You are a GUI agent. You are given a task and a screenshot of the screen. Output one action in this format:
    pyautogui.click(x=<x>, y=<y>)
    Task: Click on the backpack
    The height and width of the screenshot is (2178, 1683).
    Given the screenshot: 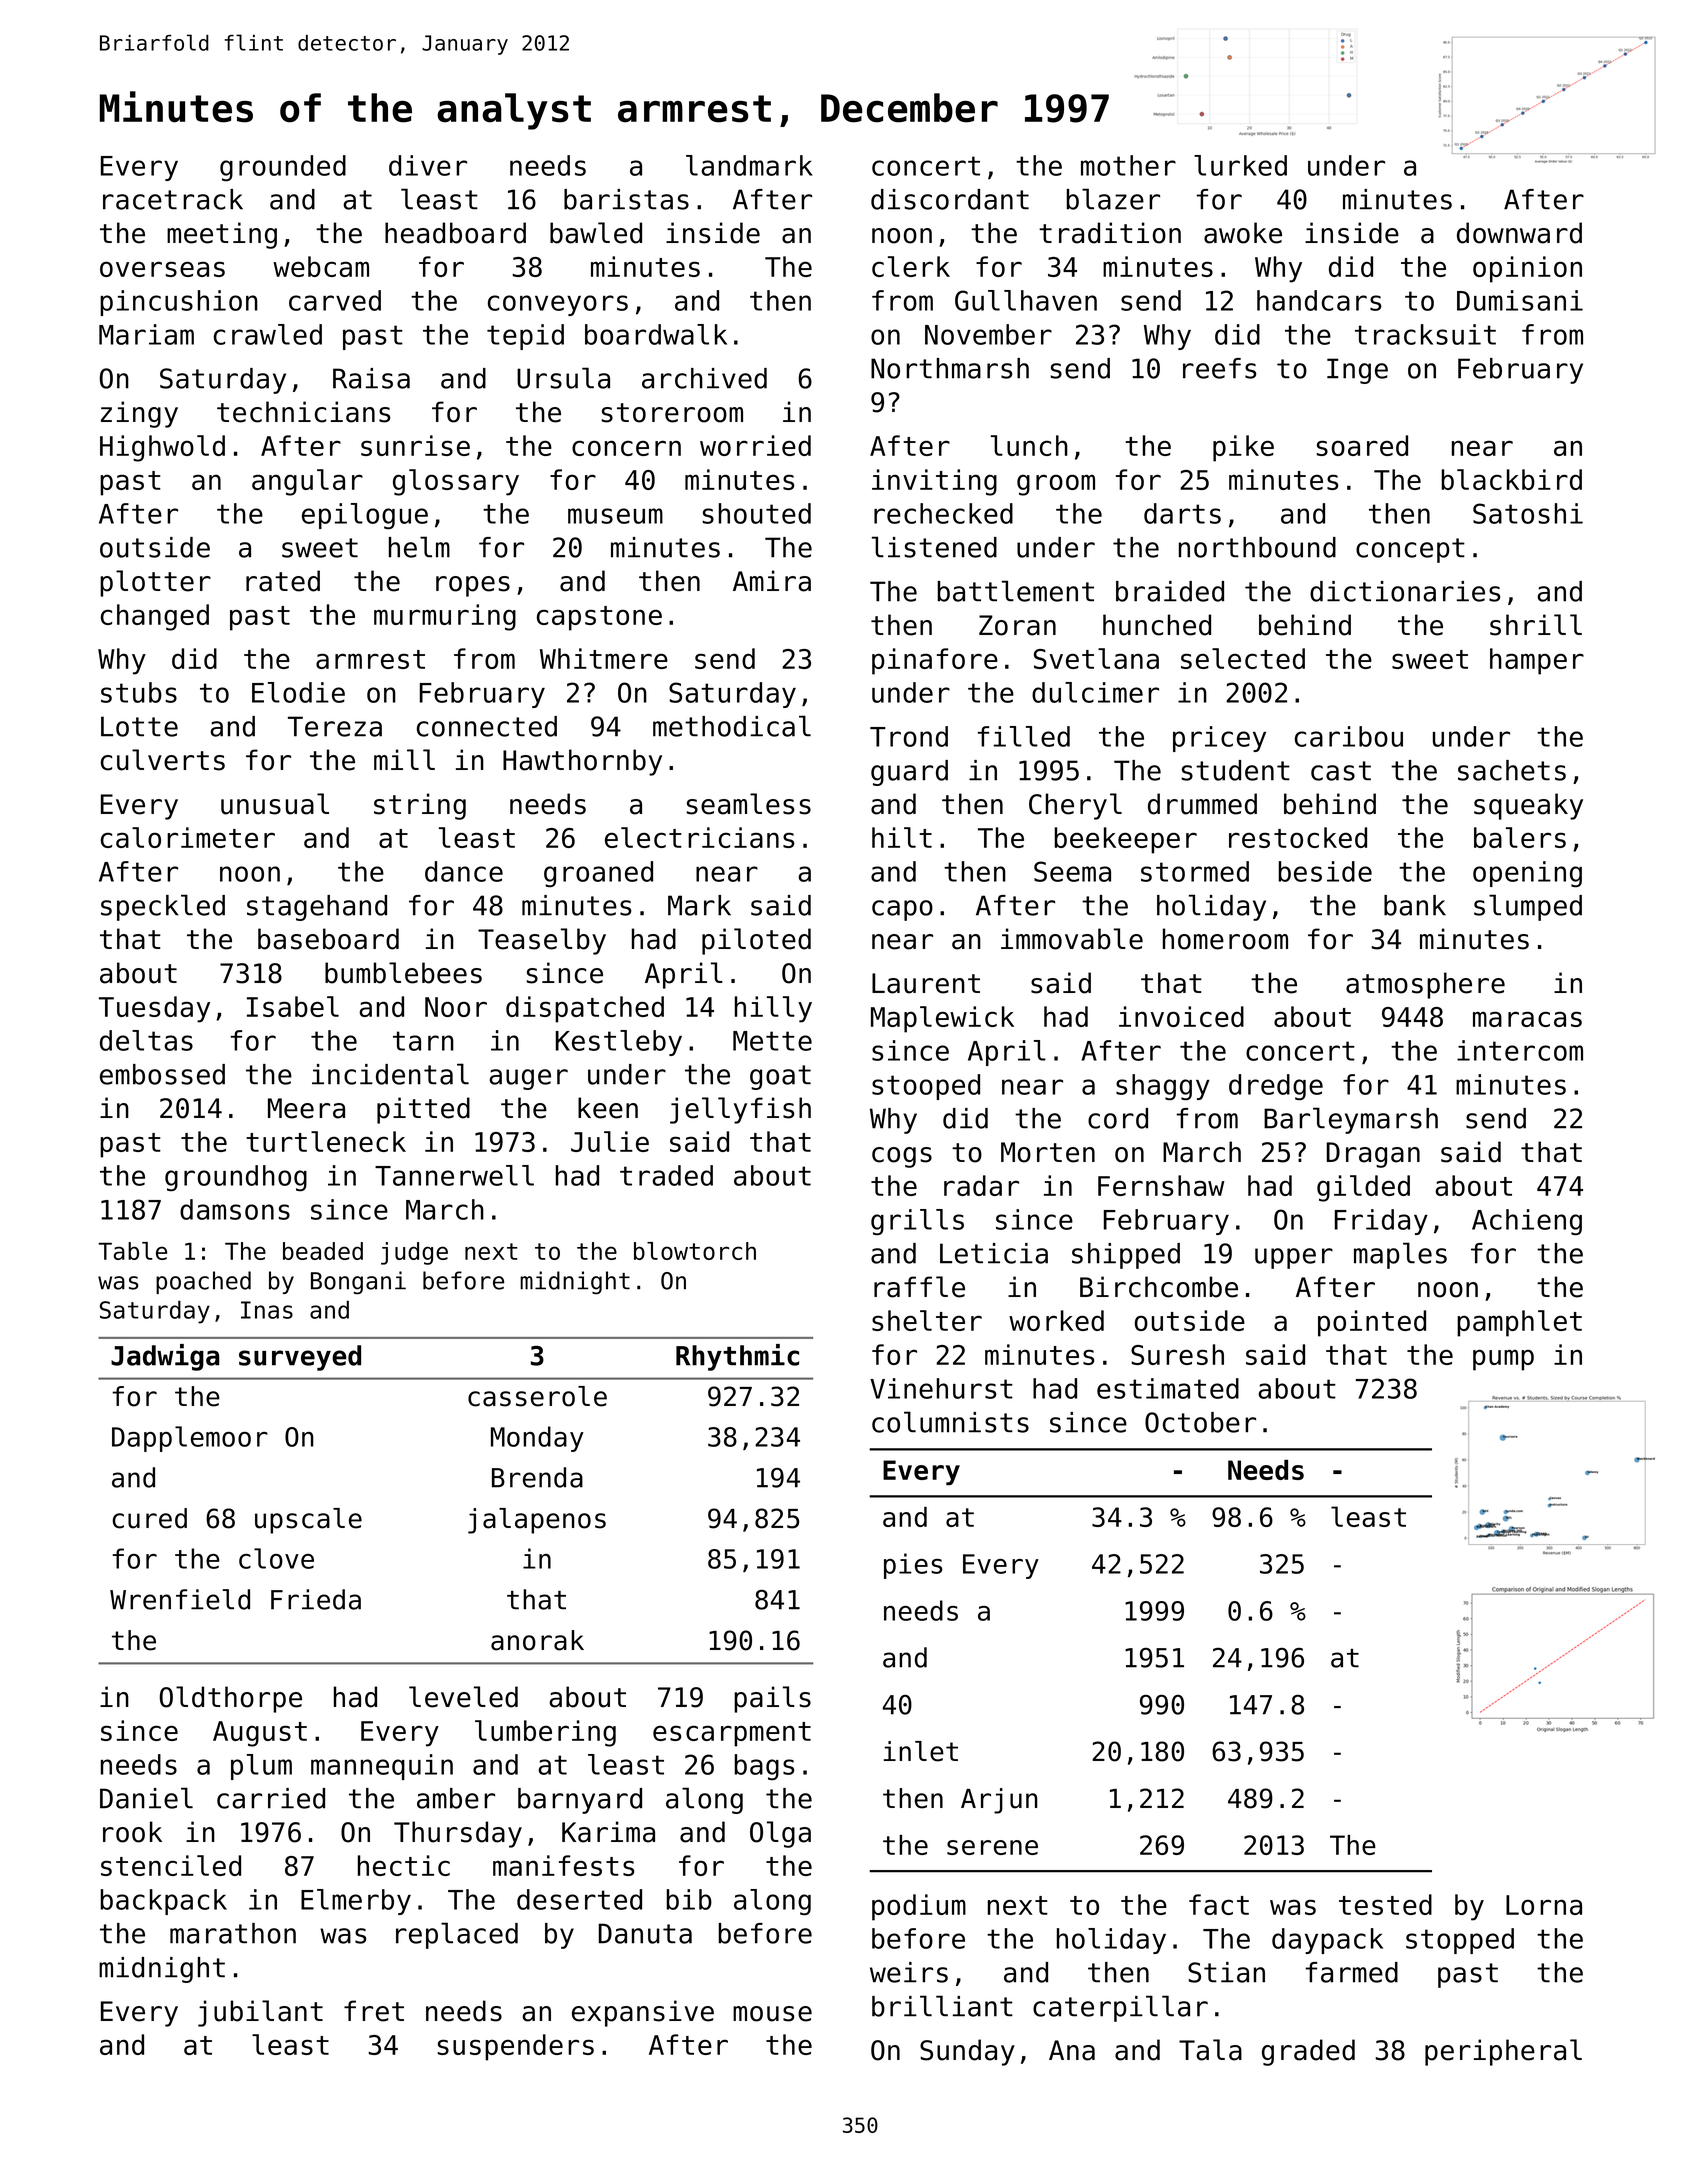 What is the action you would take?
    pyautogui.click(x=163, y=1902)
